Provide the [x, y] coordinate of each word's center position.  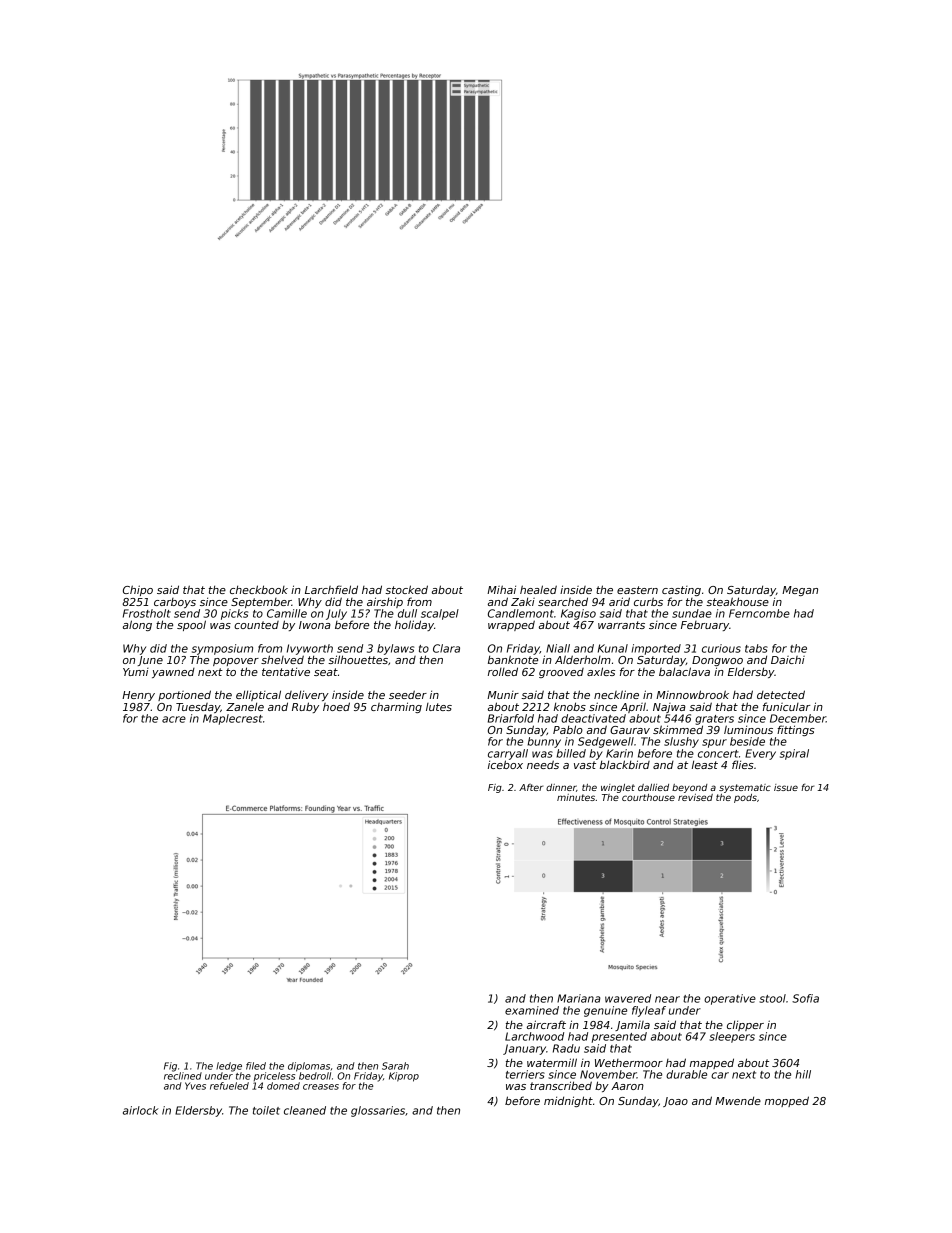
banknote [513, 659]
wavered [628, 998]
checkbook [259, 589]
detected [781, 694]
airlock [141, 1110]
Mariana [579, 998]
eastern [637, 590]
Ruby [305, 707]
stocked [406, 589]
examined [532, 1010]
